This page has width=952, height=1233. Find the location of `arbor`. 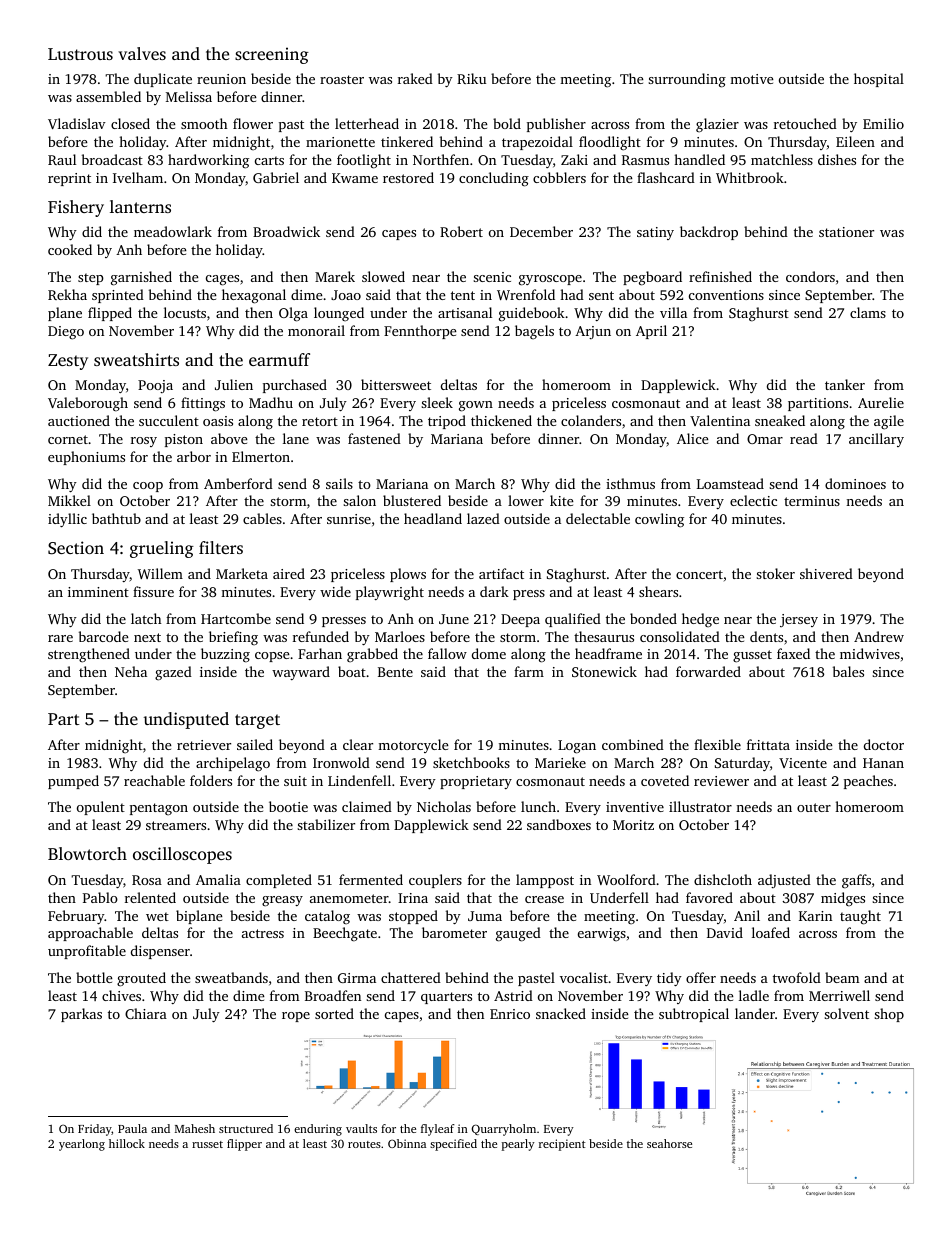

arbor is located at coordinates (194, 456).
